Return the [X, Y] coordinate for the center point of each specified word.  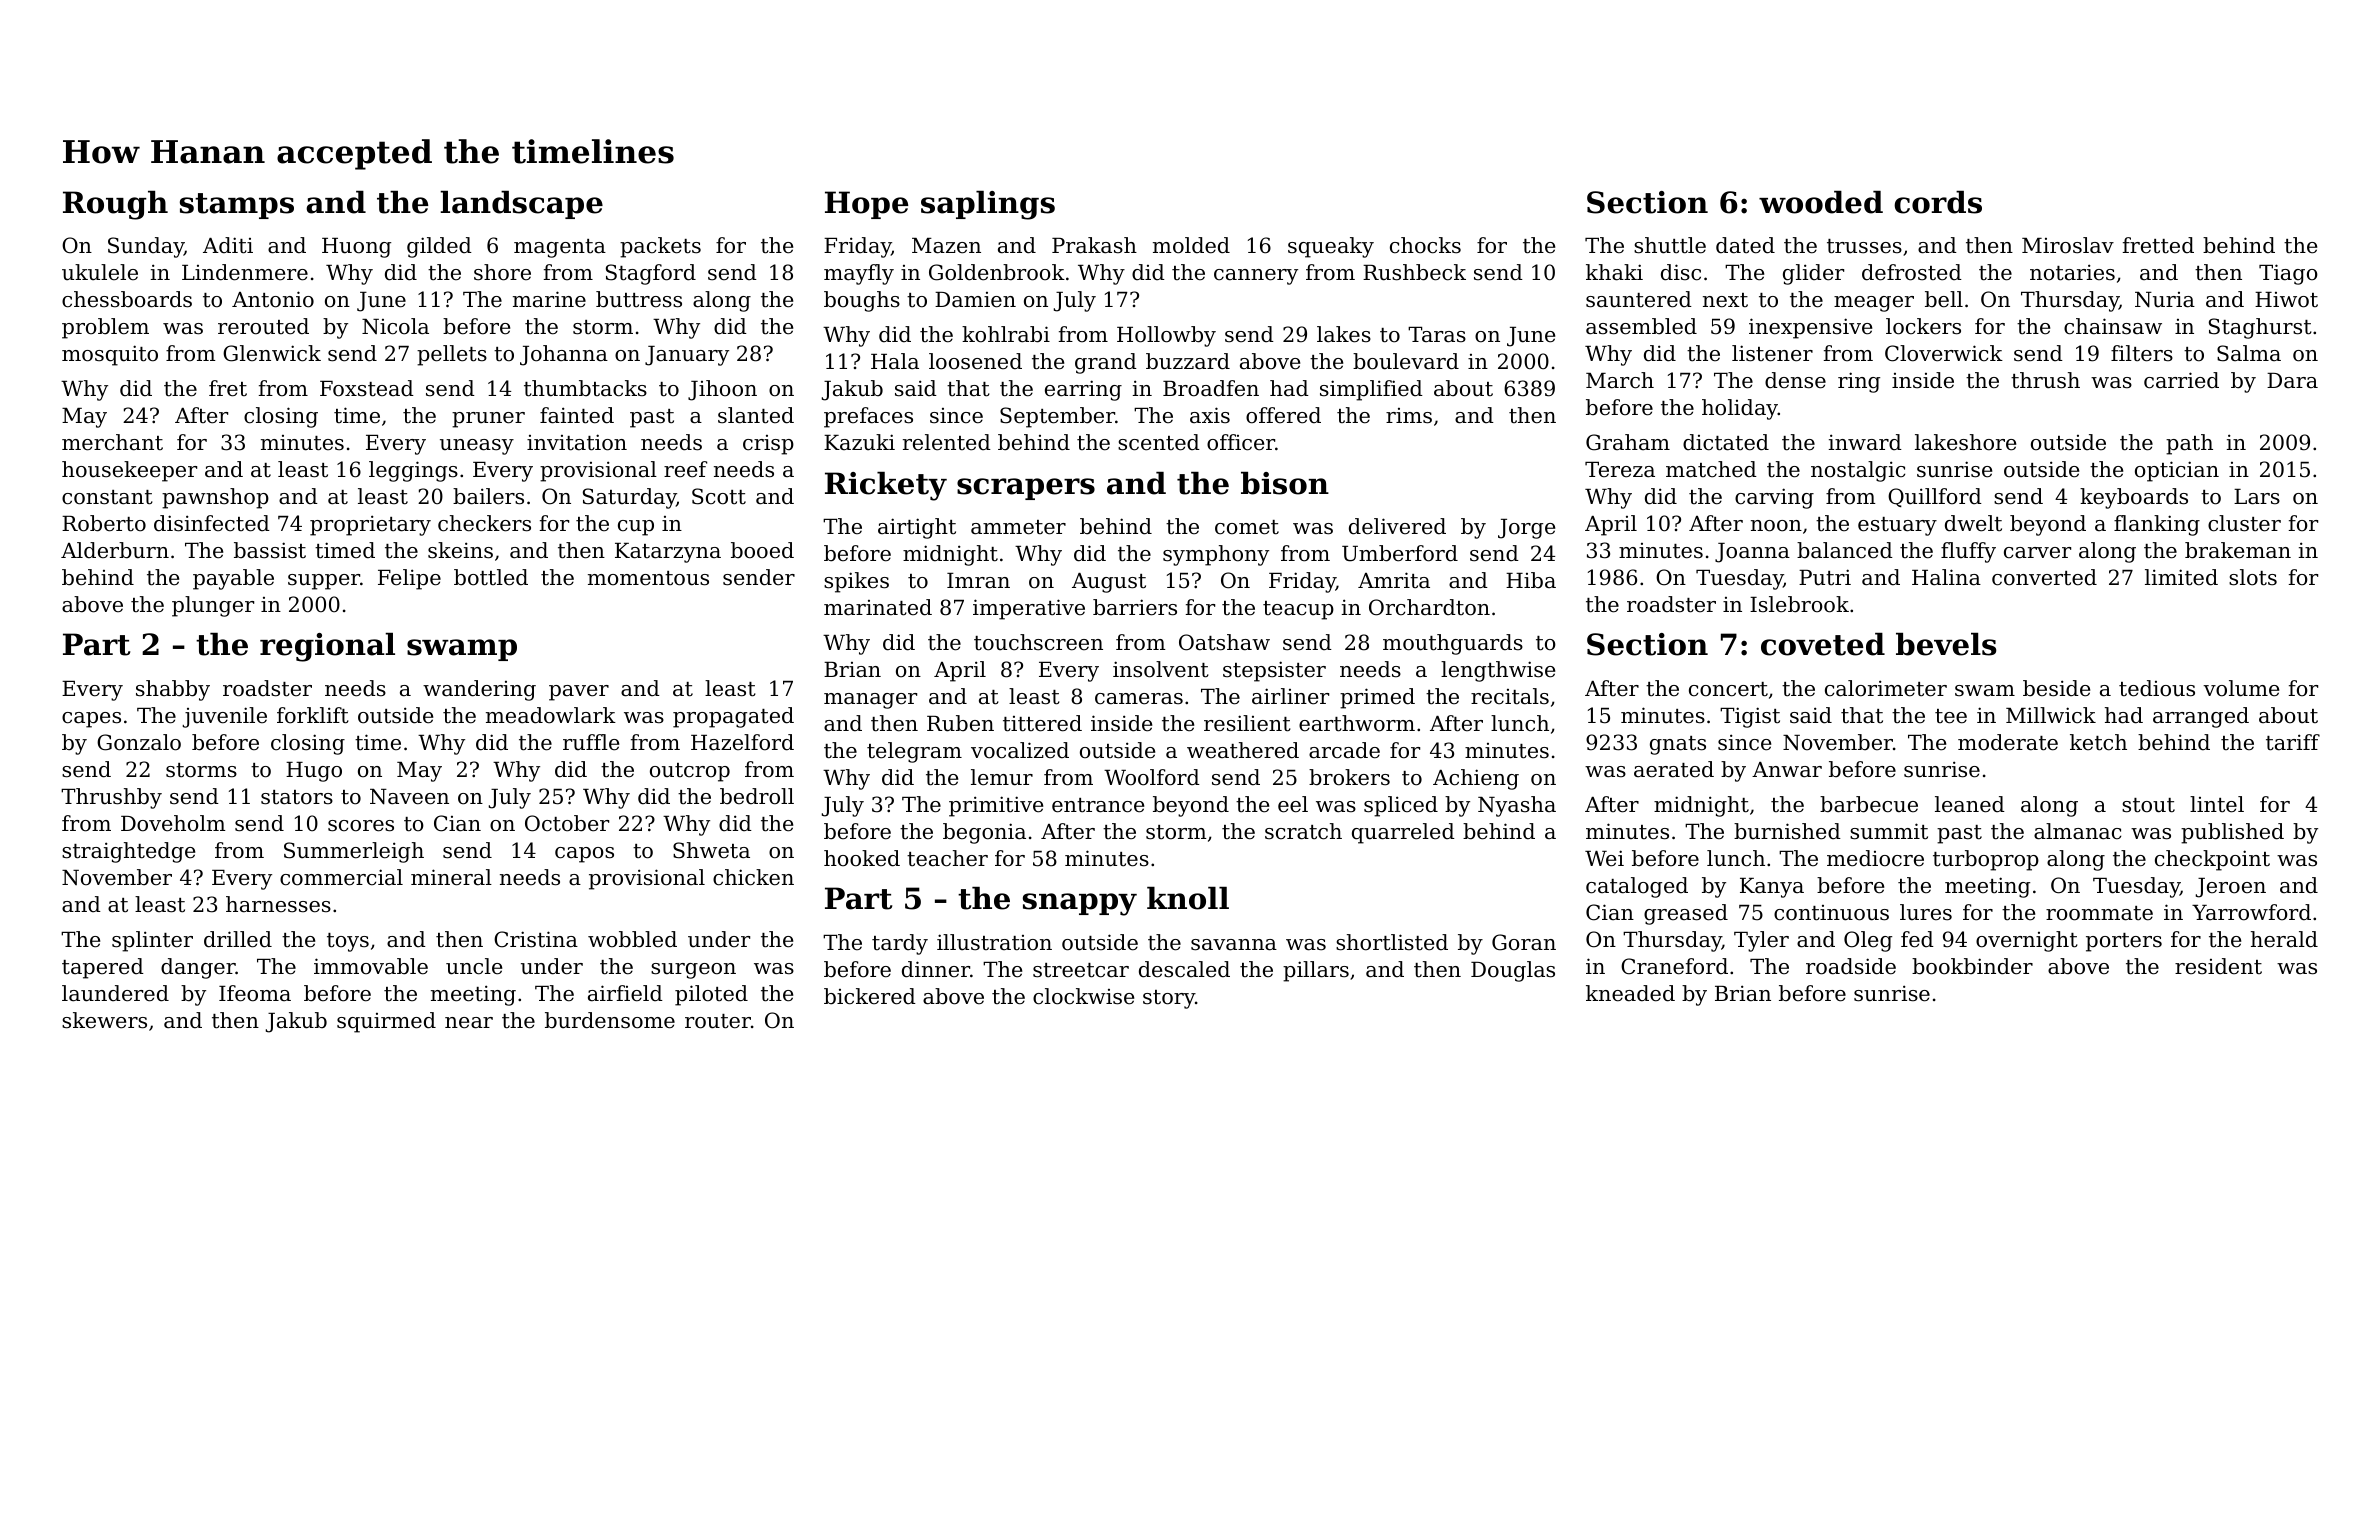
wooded [1821, 202]
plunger [213, 606]
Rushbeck [1414, 272]
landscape [521, 205]
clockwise [1083, 996]
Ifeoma [255, 993]
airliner [1290, 696]
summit [1889, 831]
